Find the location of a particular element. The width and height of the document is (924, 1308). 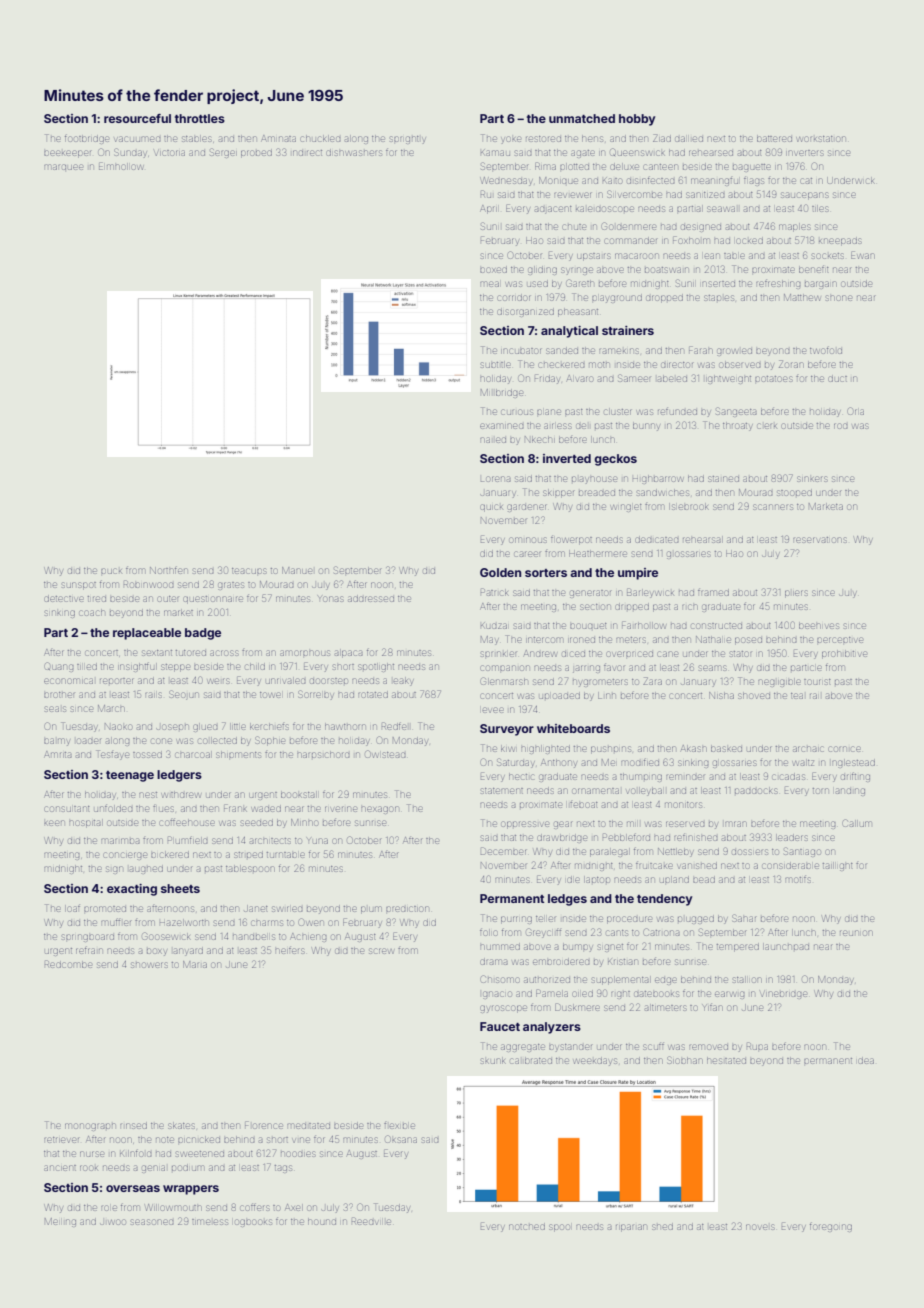

staples is located at coordinates (719, 298).
